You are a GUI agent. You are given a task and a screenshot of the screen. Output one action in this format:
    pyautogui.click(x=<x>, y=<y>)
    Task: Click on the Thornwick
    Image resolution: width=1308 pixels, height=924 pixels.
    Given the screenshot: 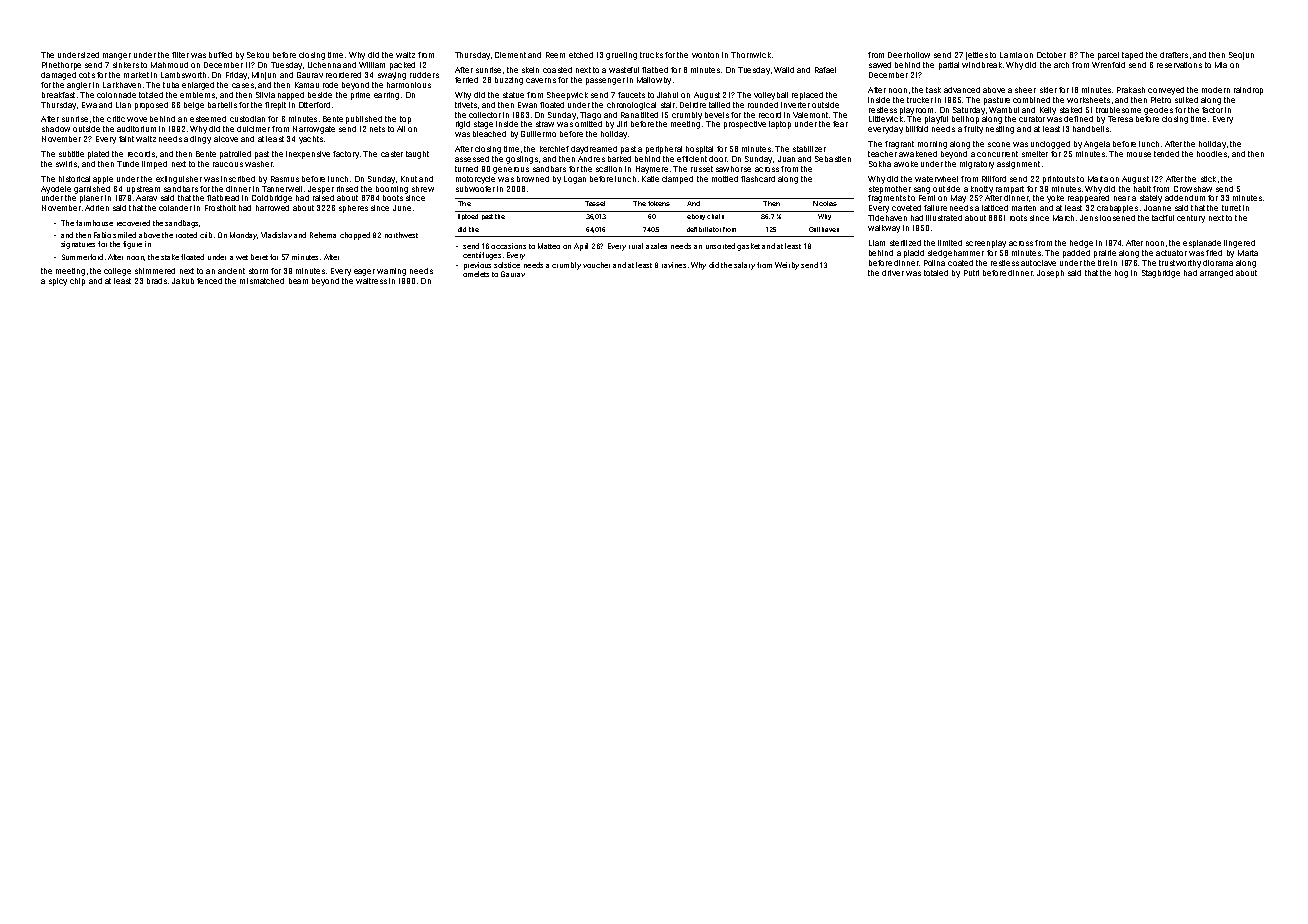 What is the action you would take?
    pyautogui.click(x=751, y=55)
